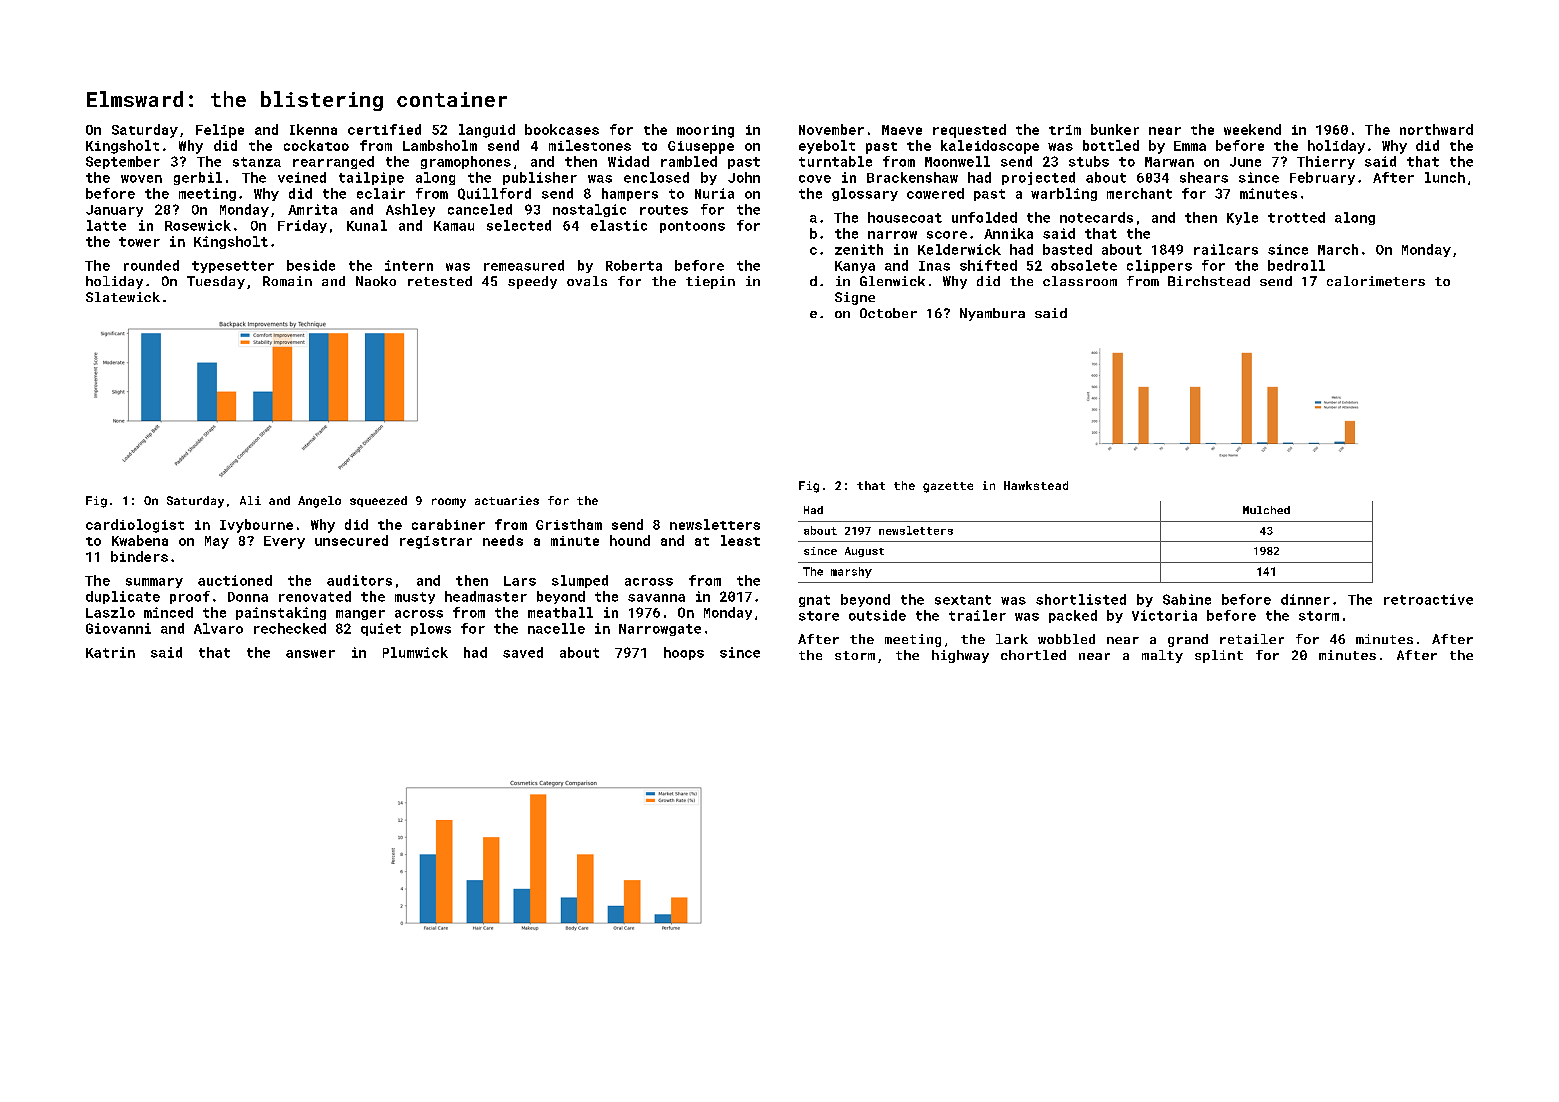 This screenshot has height=1102, width=1559. What do you see at coordinates (819, 616) in the screenshot?
I see `store` at bounding box center [819, 616].
